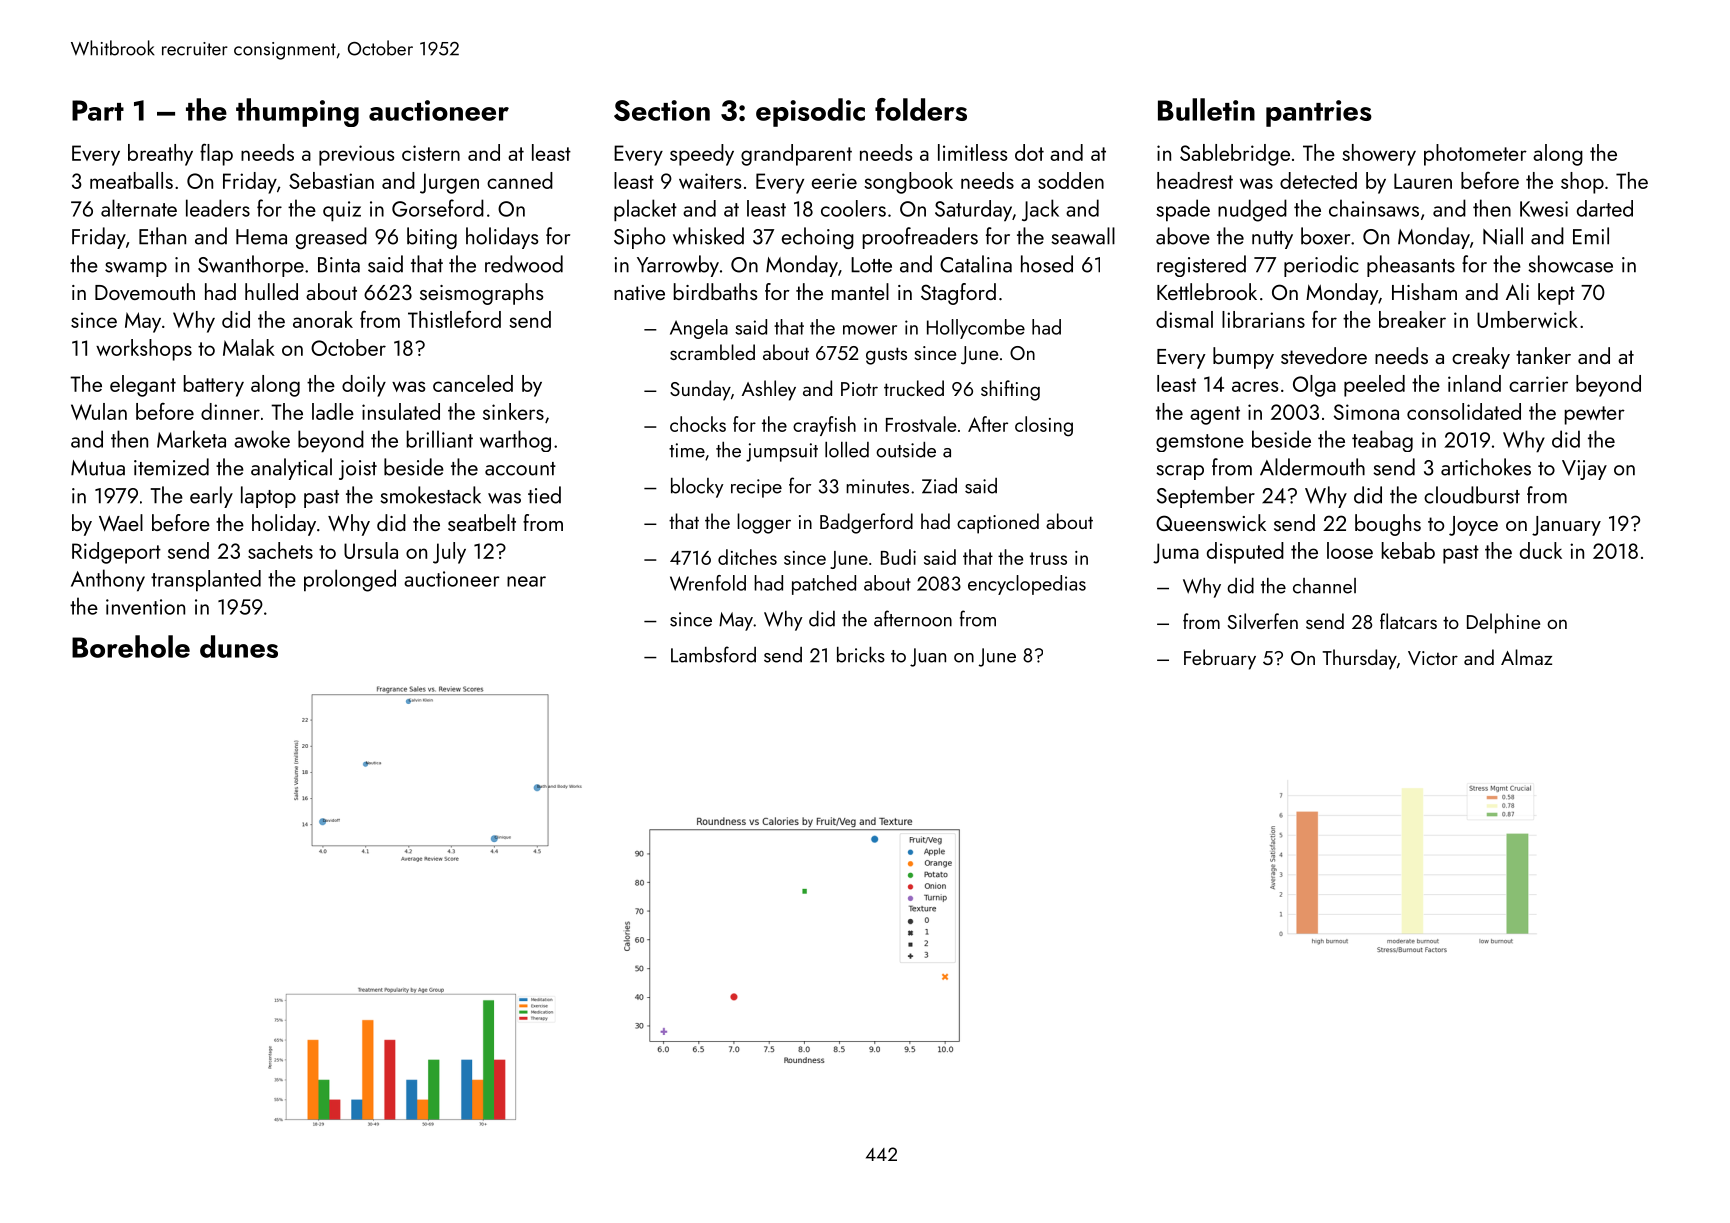 The width and height of the page is (1730, 1223). Describe the element at coordinates (1556, 294) in the page. I see `kept` at that location.
